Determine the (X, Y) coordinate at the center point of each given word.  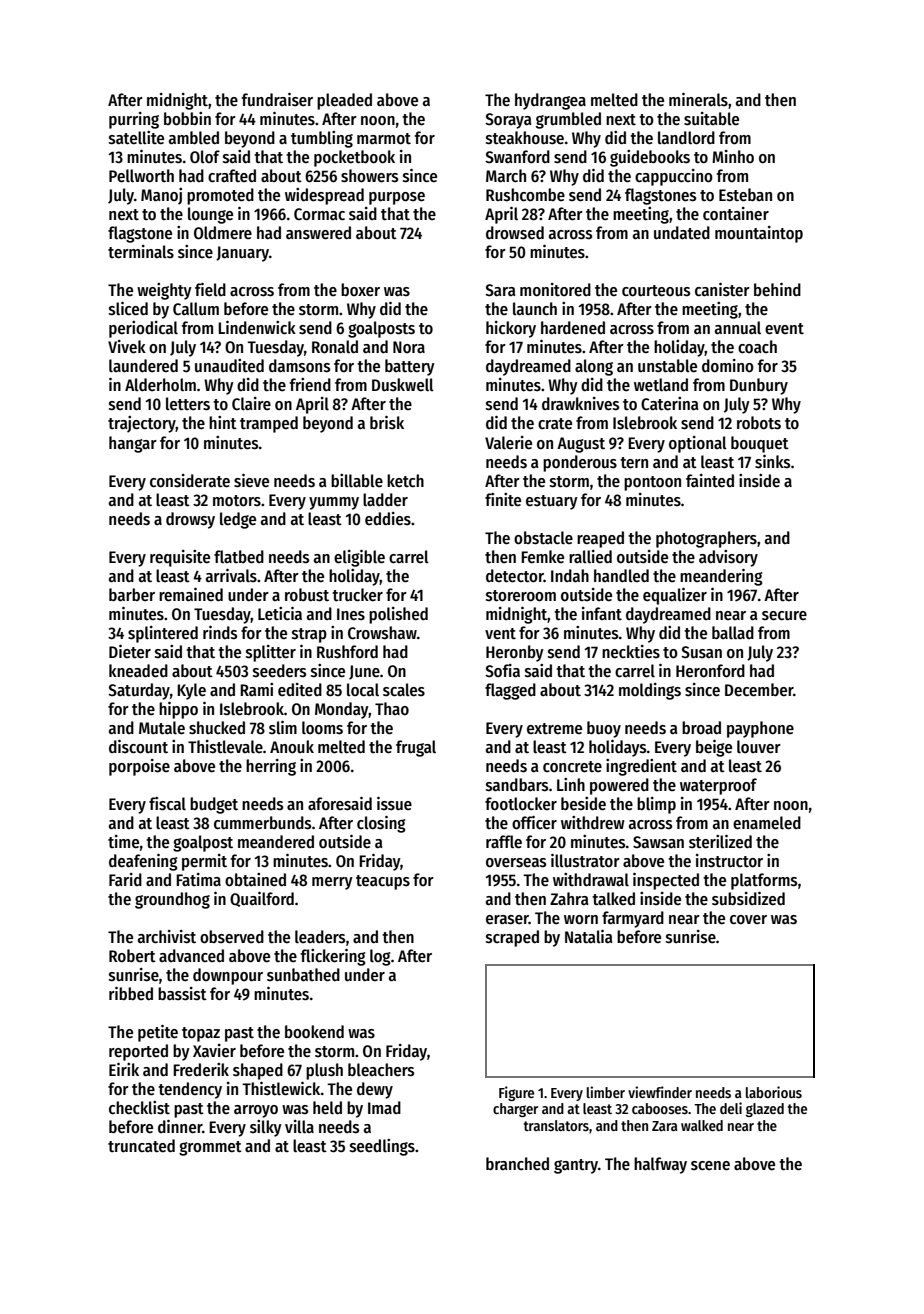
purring (134, 120)
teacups (383, 882)
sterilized (720, 842)
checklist (139, 1108)
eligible (359, 558)
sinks (772, 462)
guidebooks (650, 158)
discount (138, 747)
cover (748, 920)
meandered (276, 842)
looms (322, 728)
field (210, 290)
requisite (180, 558)
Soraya (508, 121)
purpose (397, 198)
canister (722, 290)
